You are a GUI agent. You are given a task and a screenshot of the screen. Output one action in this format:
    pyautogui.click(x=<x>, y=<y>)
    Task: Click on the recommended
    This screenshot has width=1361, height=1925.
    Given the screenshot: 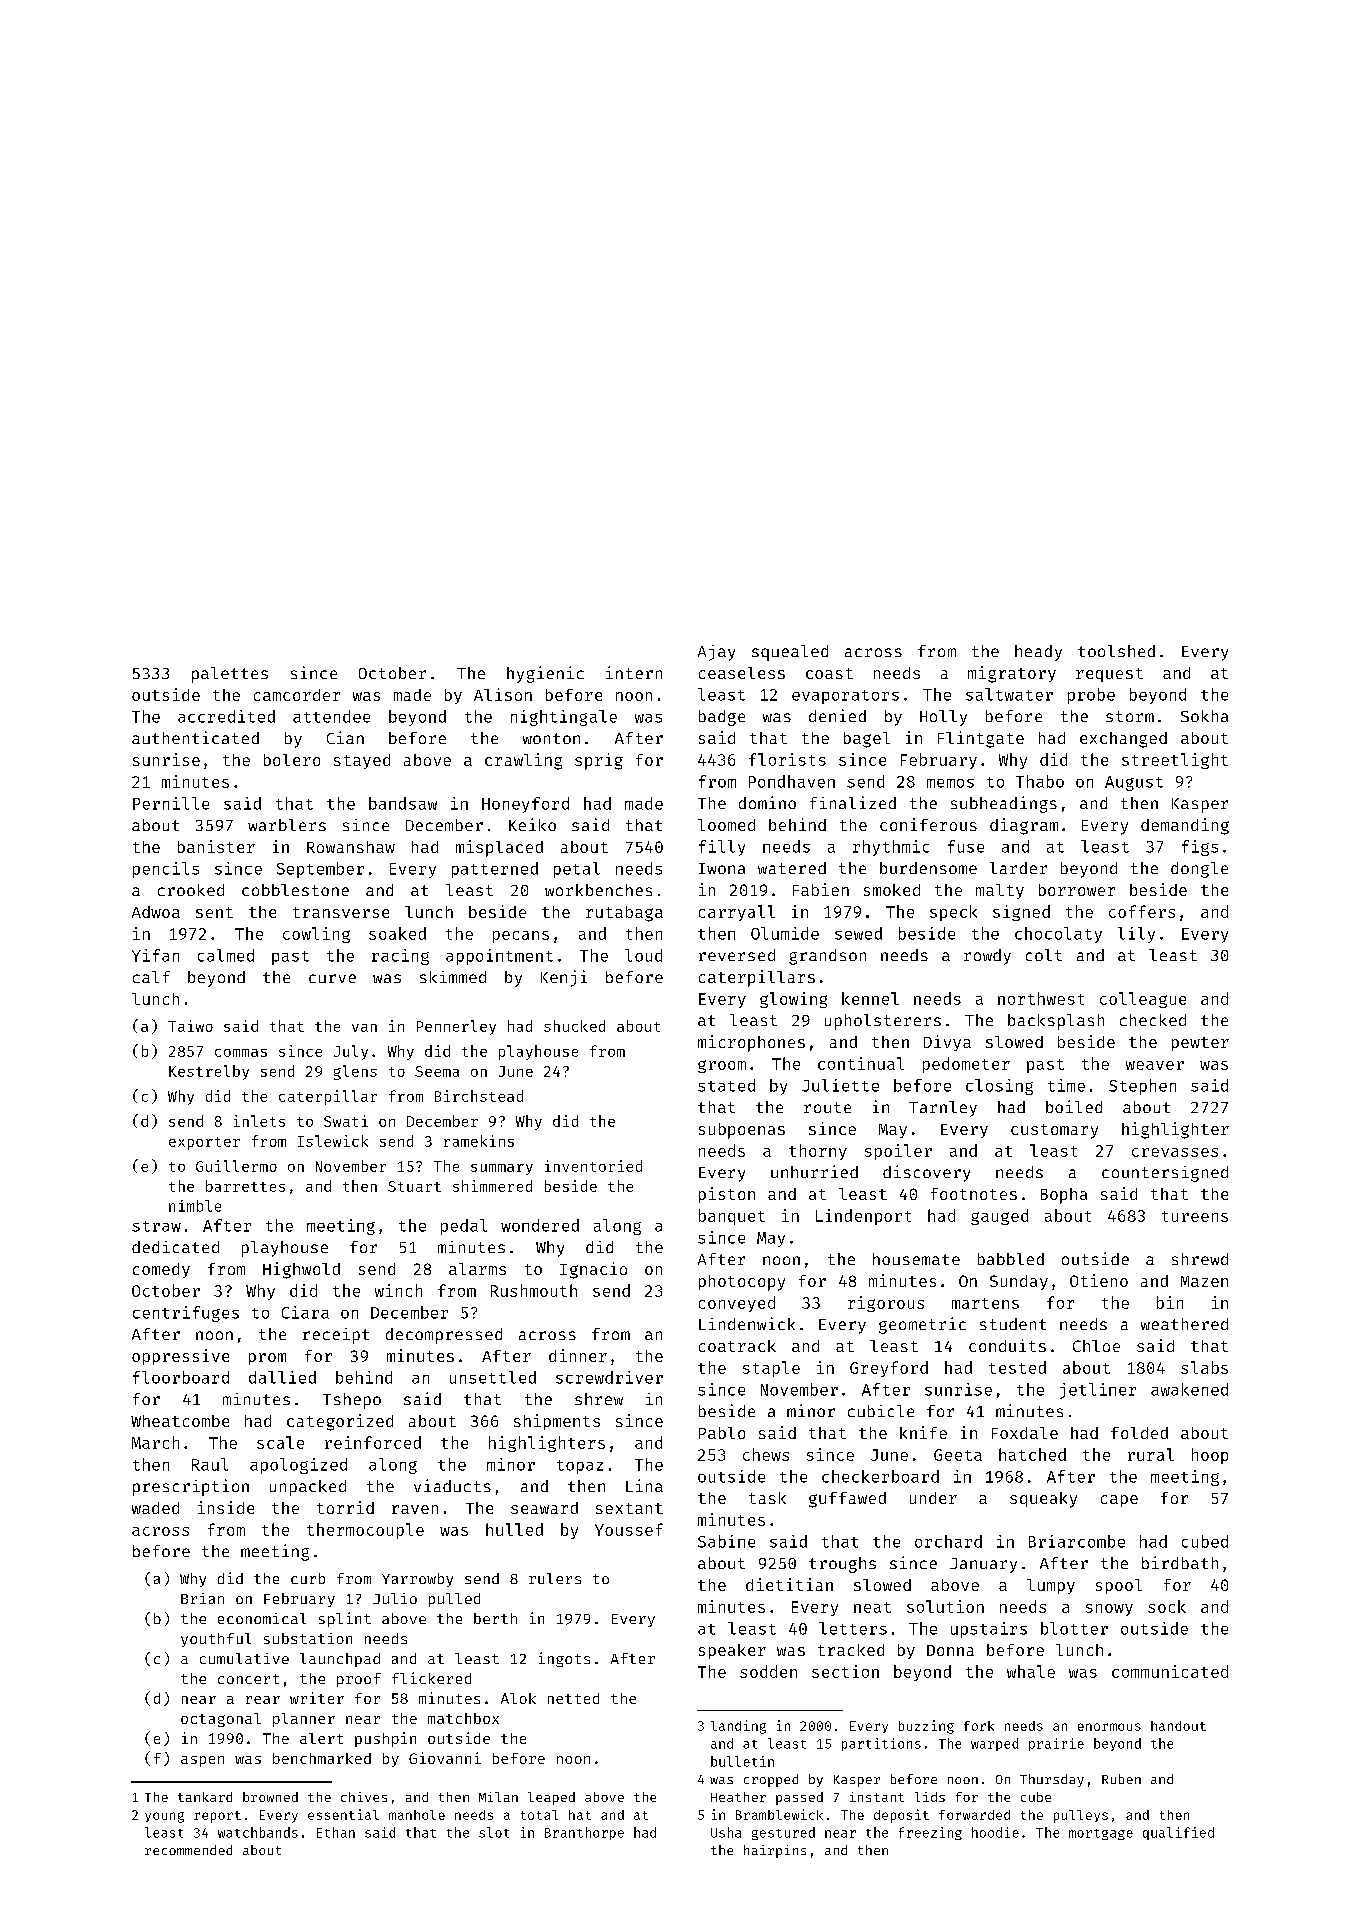 What is the action you would take?
    pyautogui.click(x=188, y=1850)
